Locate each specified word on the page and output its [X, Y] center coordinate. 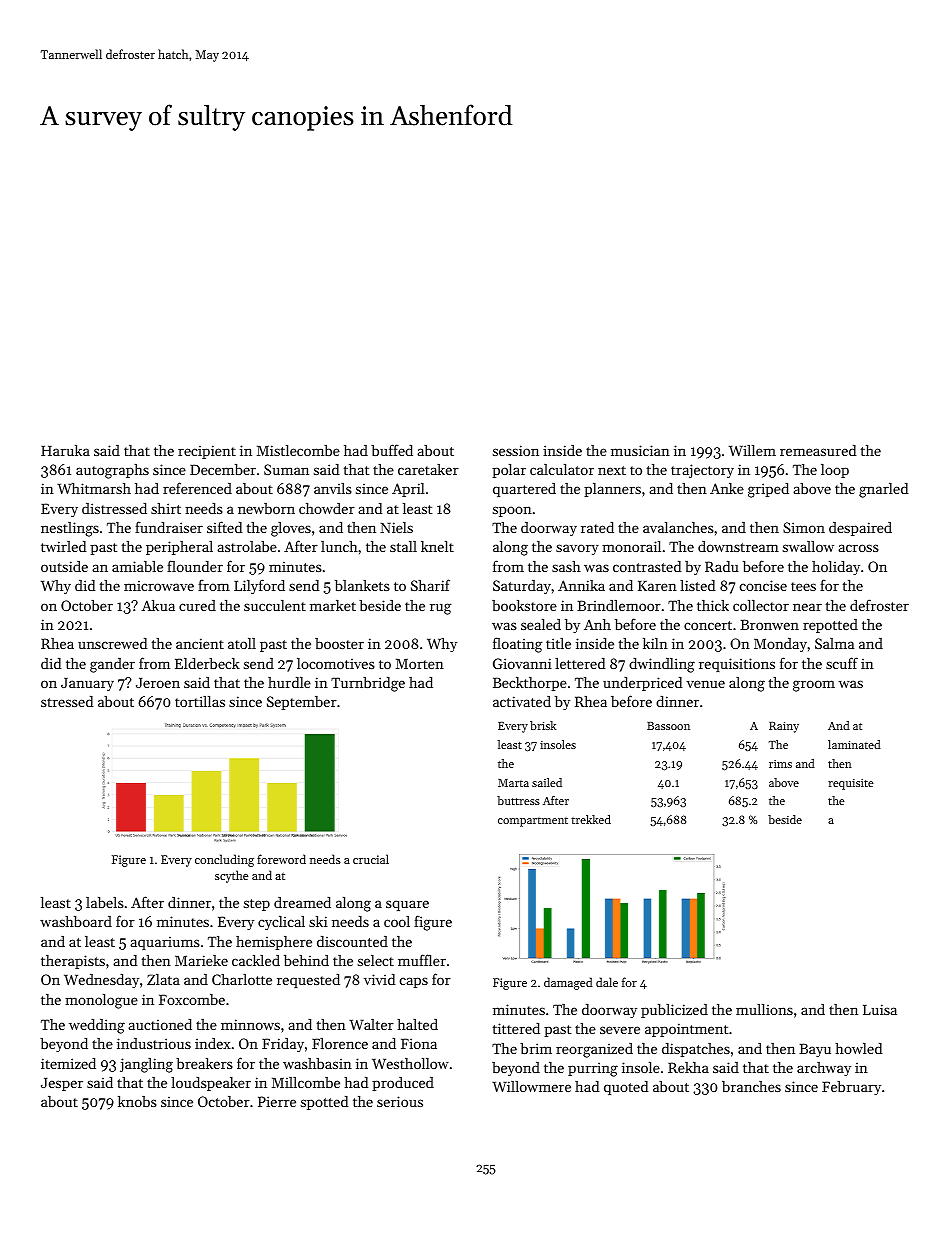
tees [803, 586]
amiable [137, 566]
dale [607, 982]
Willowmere [531, 1086]
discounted [352, 941]
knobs [137, 1101]
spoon [512, 511]
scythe [231, 876]
